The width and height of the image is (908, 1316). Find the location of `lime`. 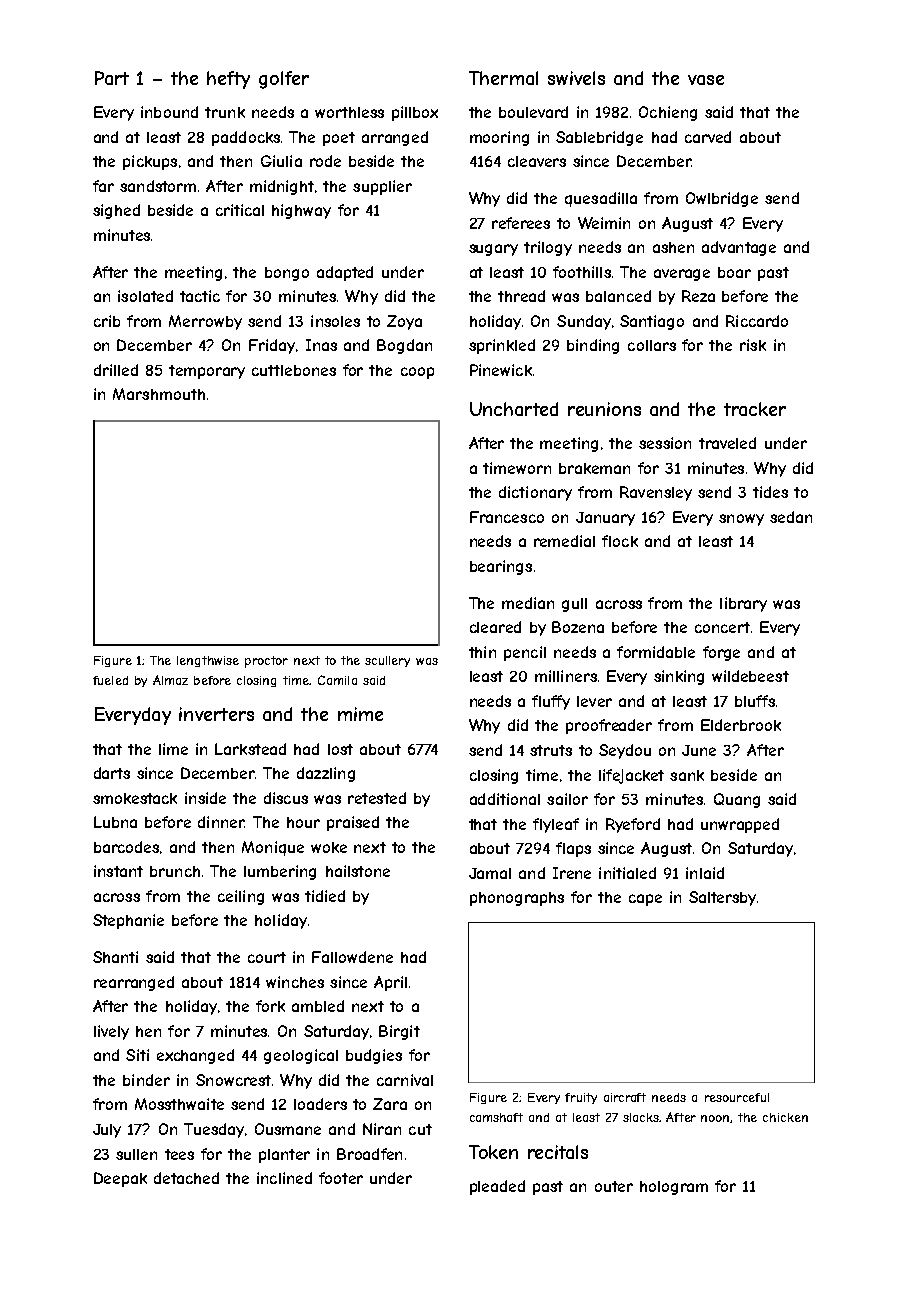

lime is located at coordinates (173, 749).
